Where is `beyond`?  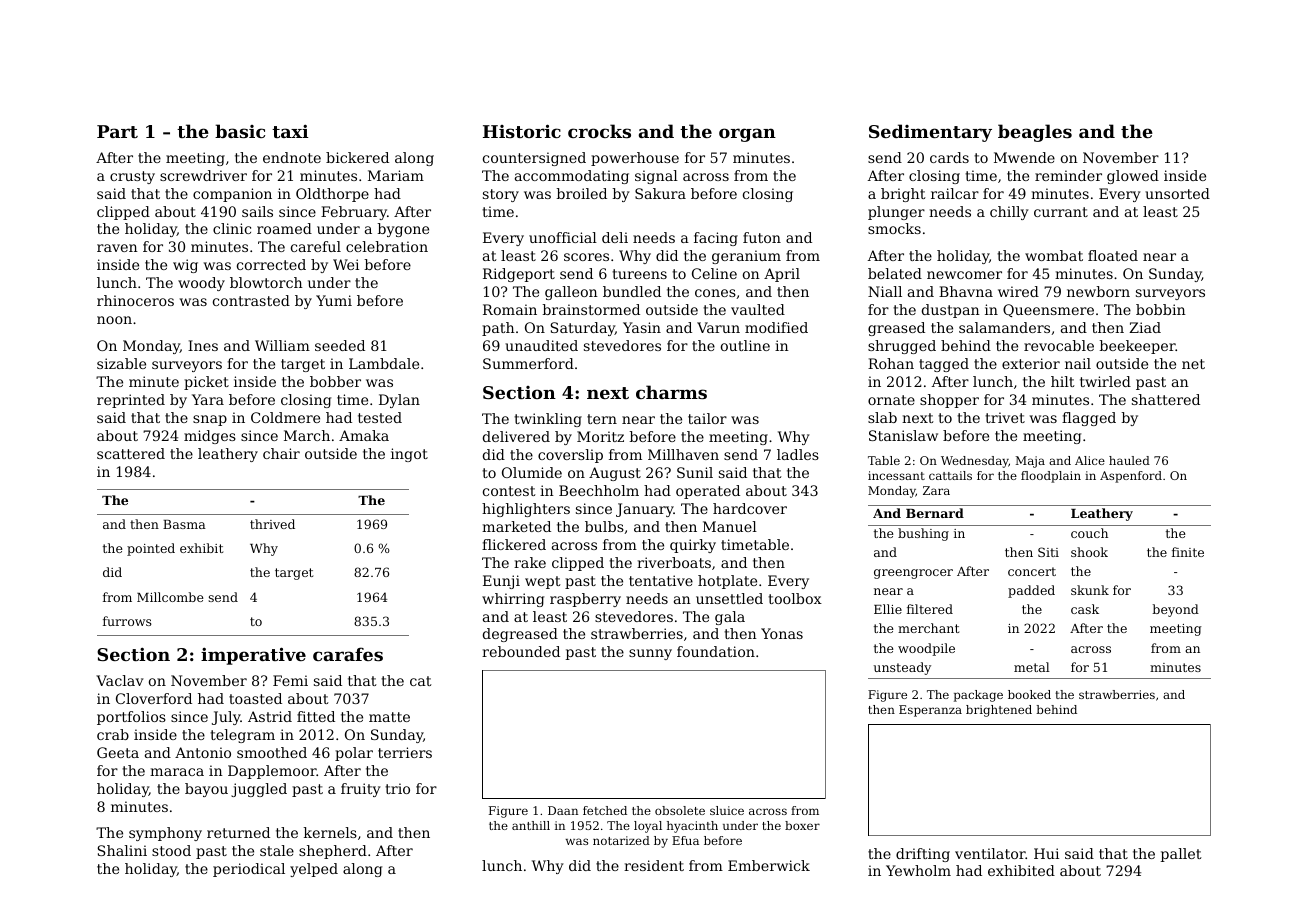
beyond is located at coordinates (1175, 610).
